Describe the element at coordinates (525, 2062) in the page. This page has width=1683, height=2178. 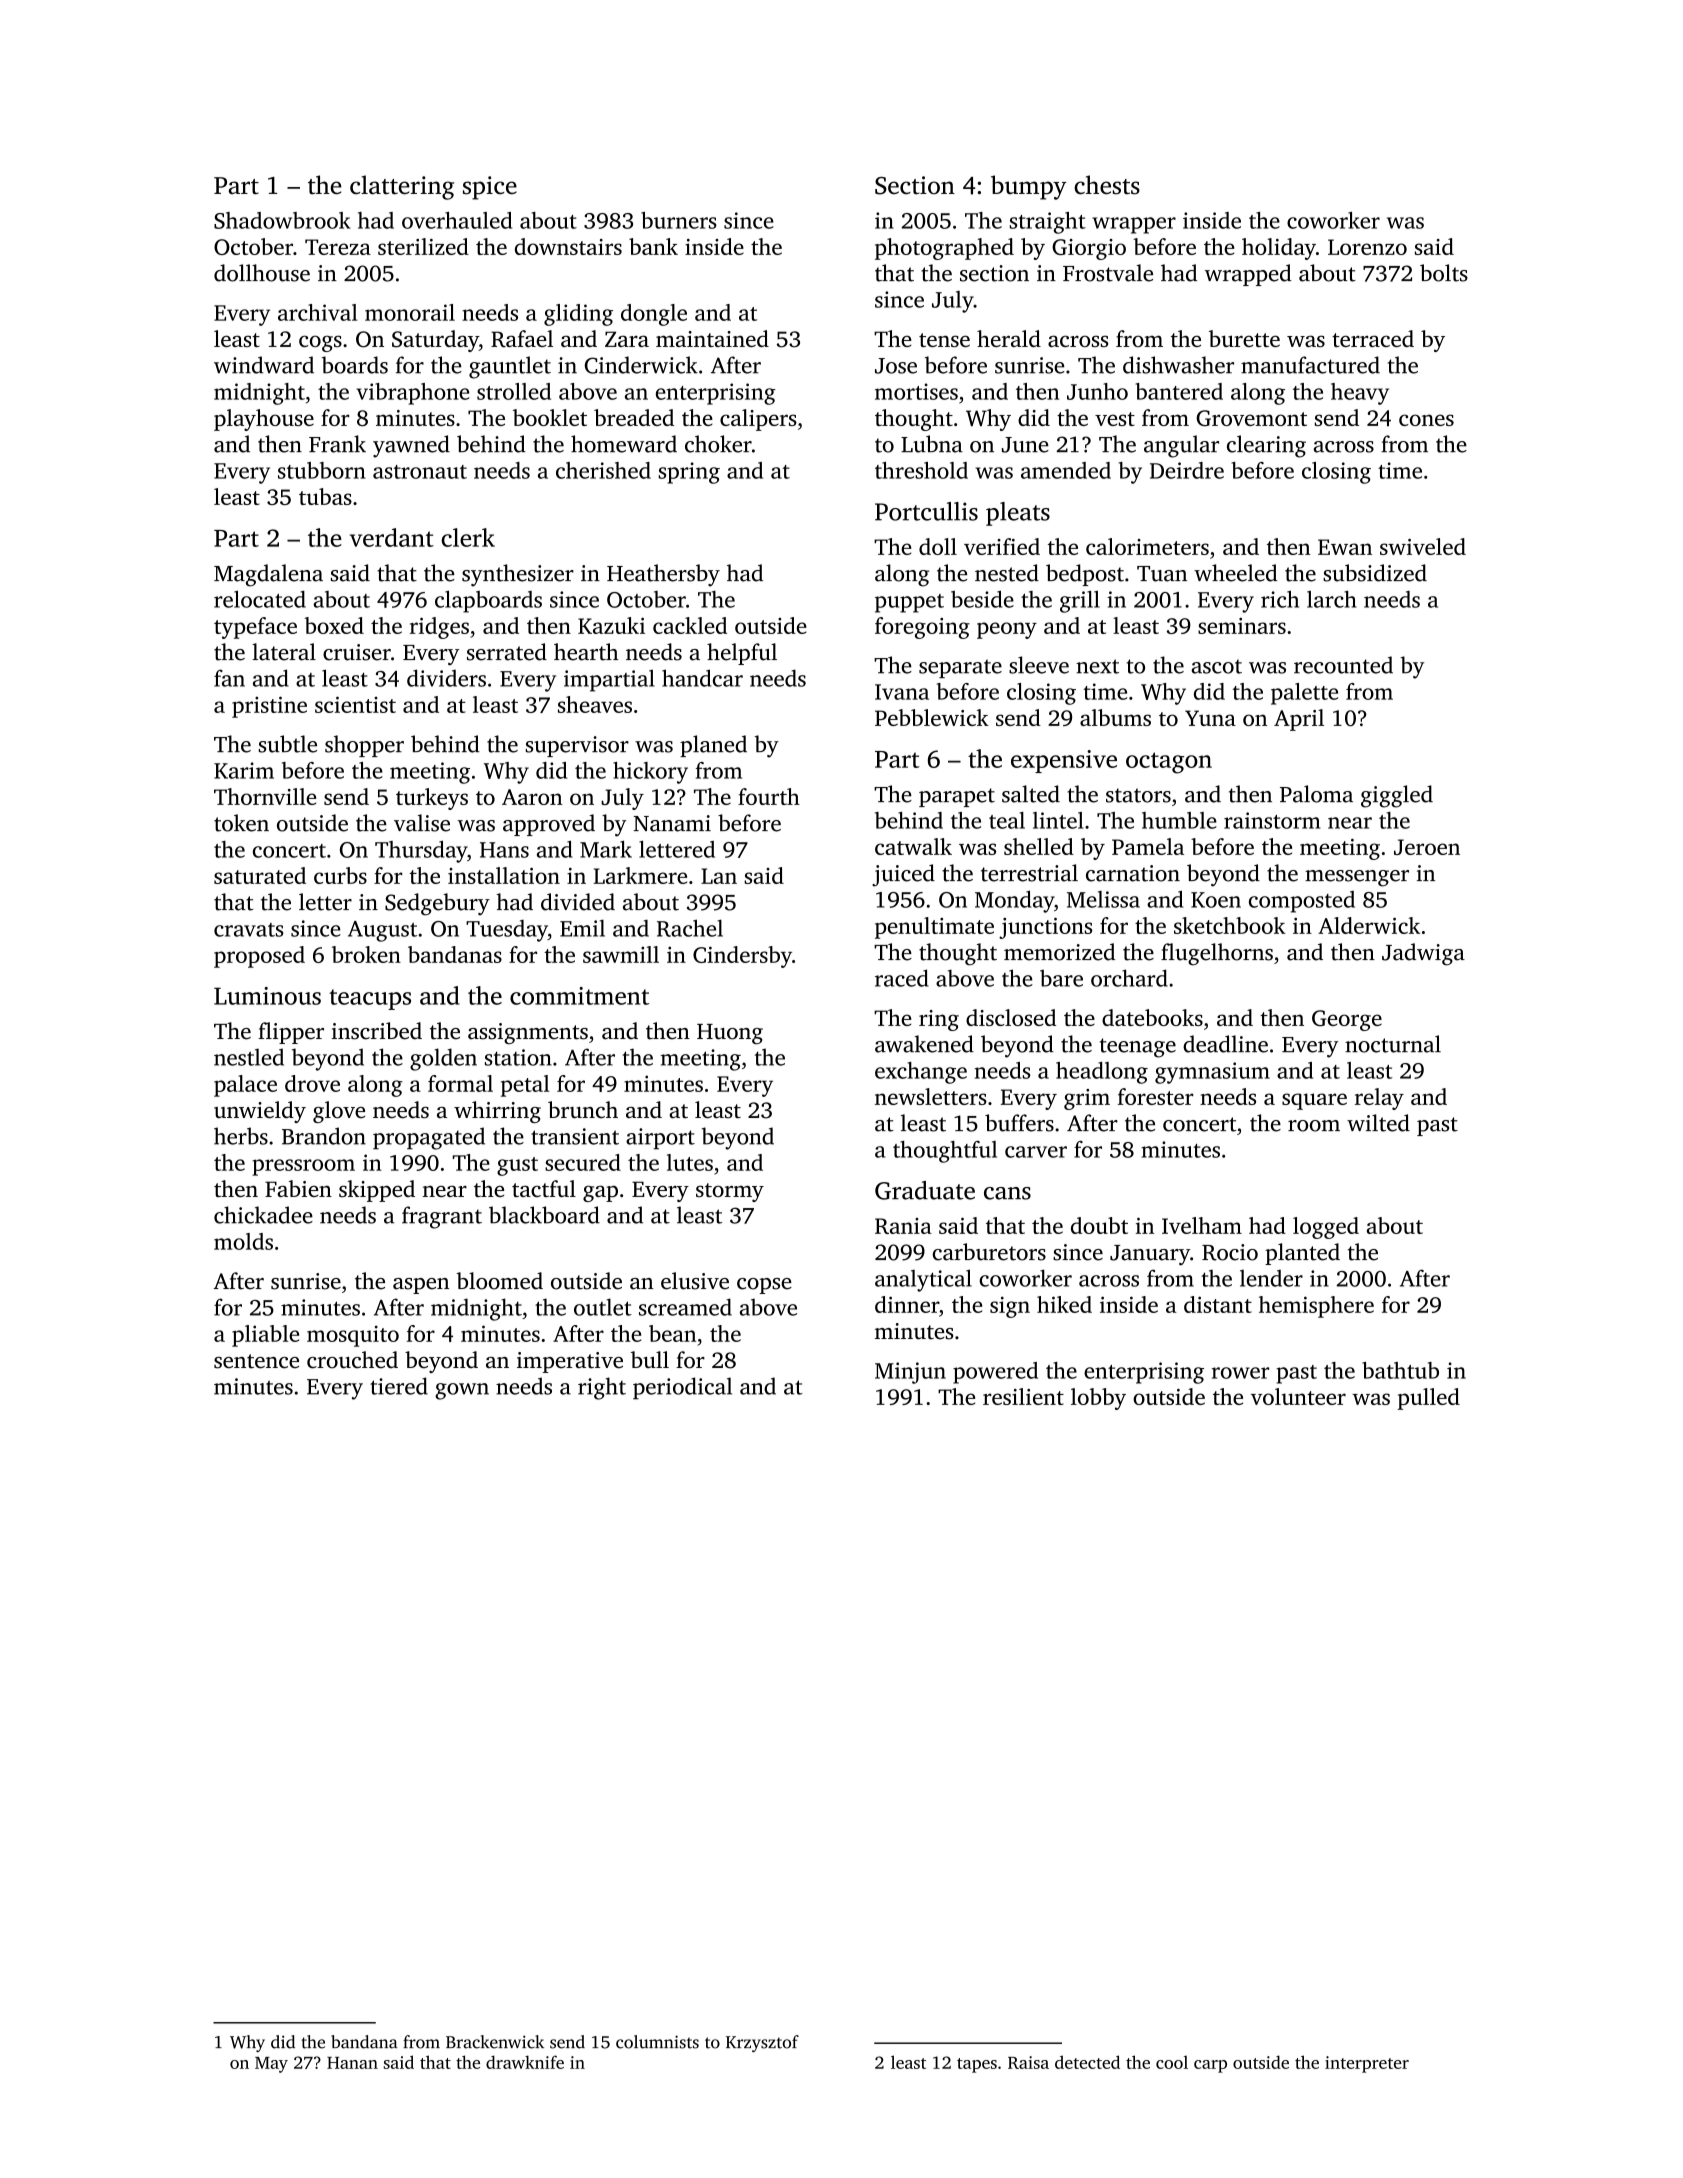
I see `drawknife` at that location.
